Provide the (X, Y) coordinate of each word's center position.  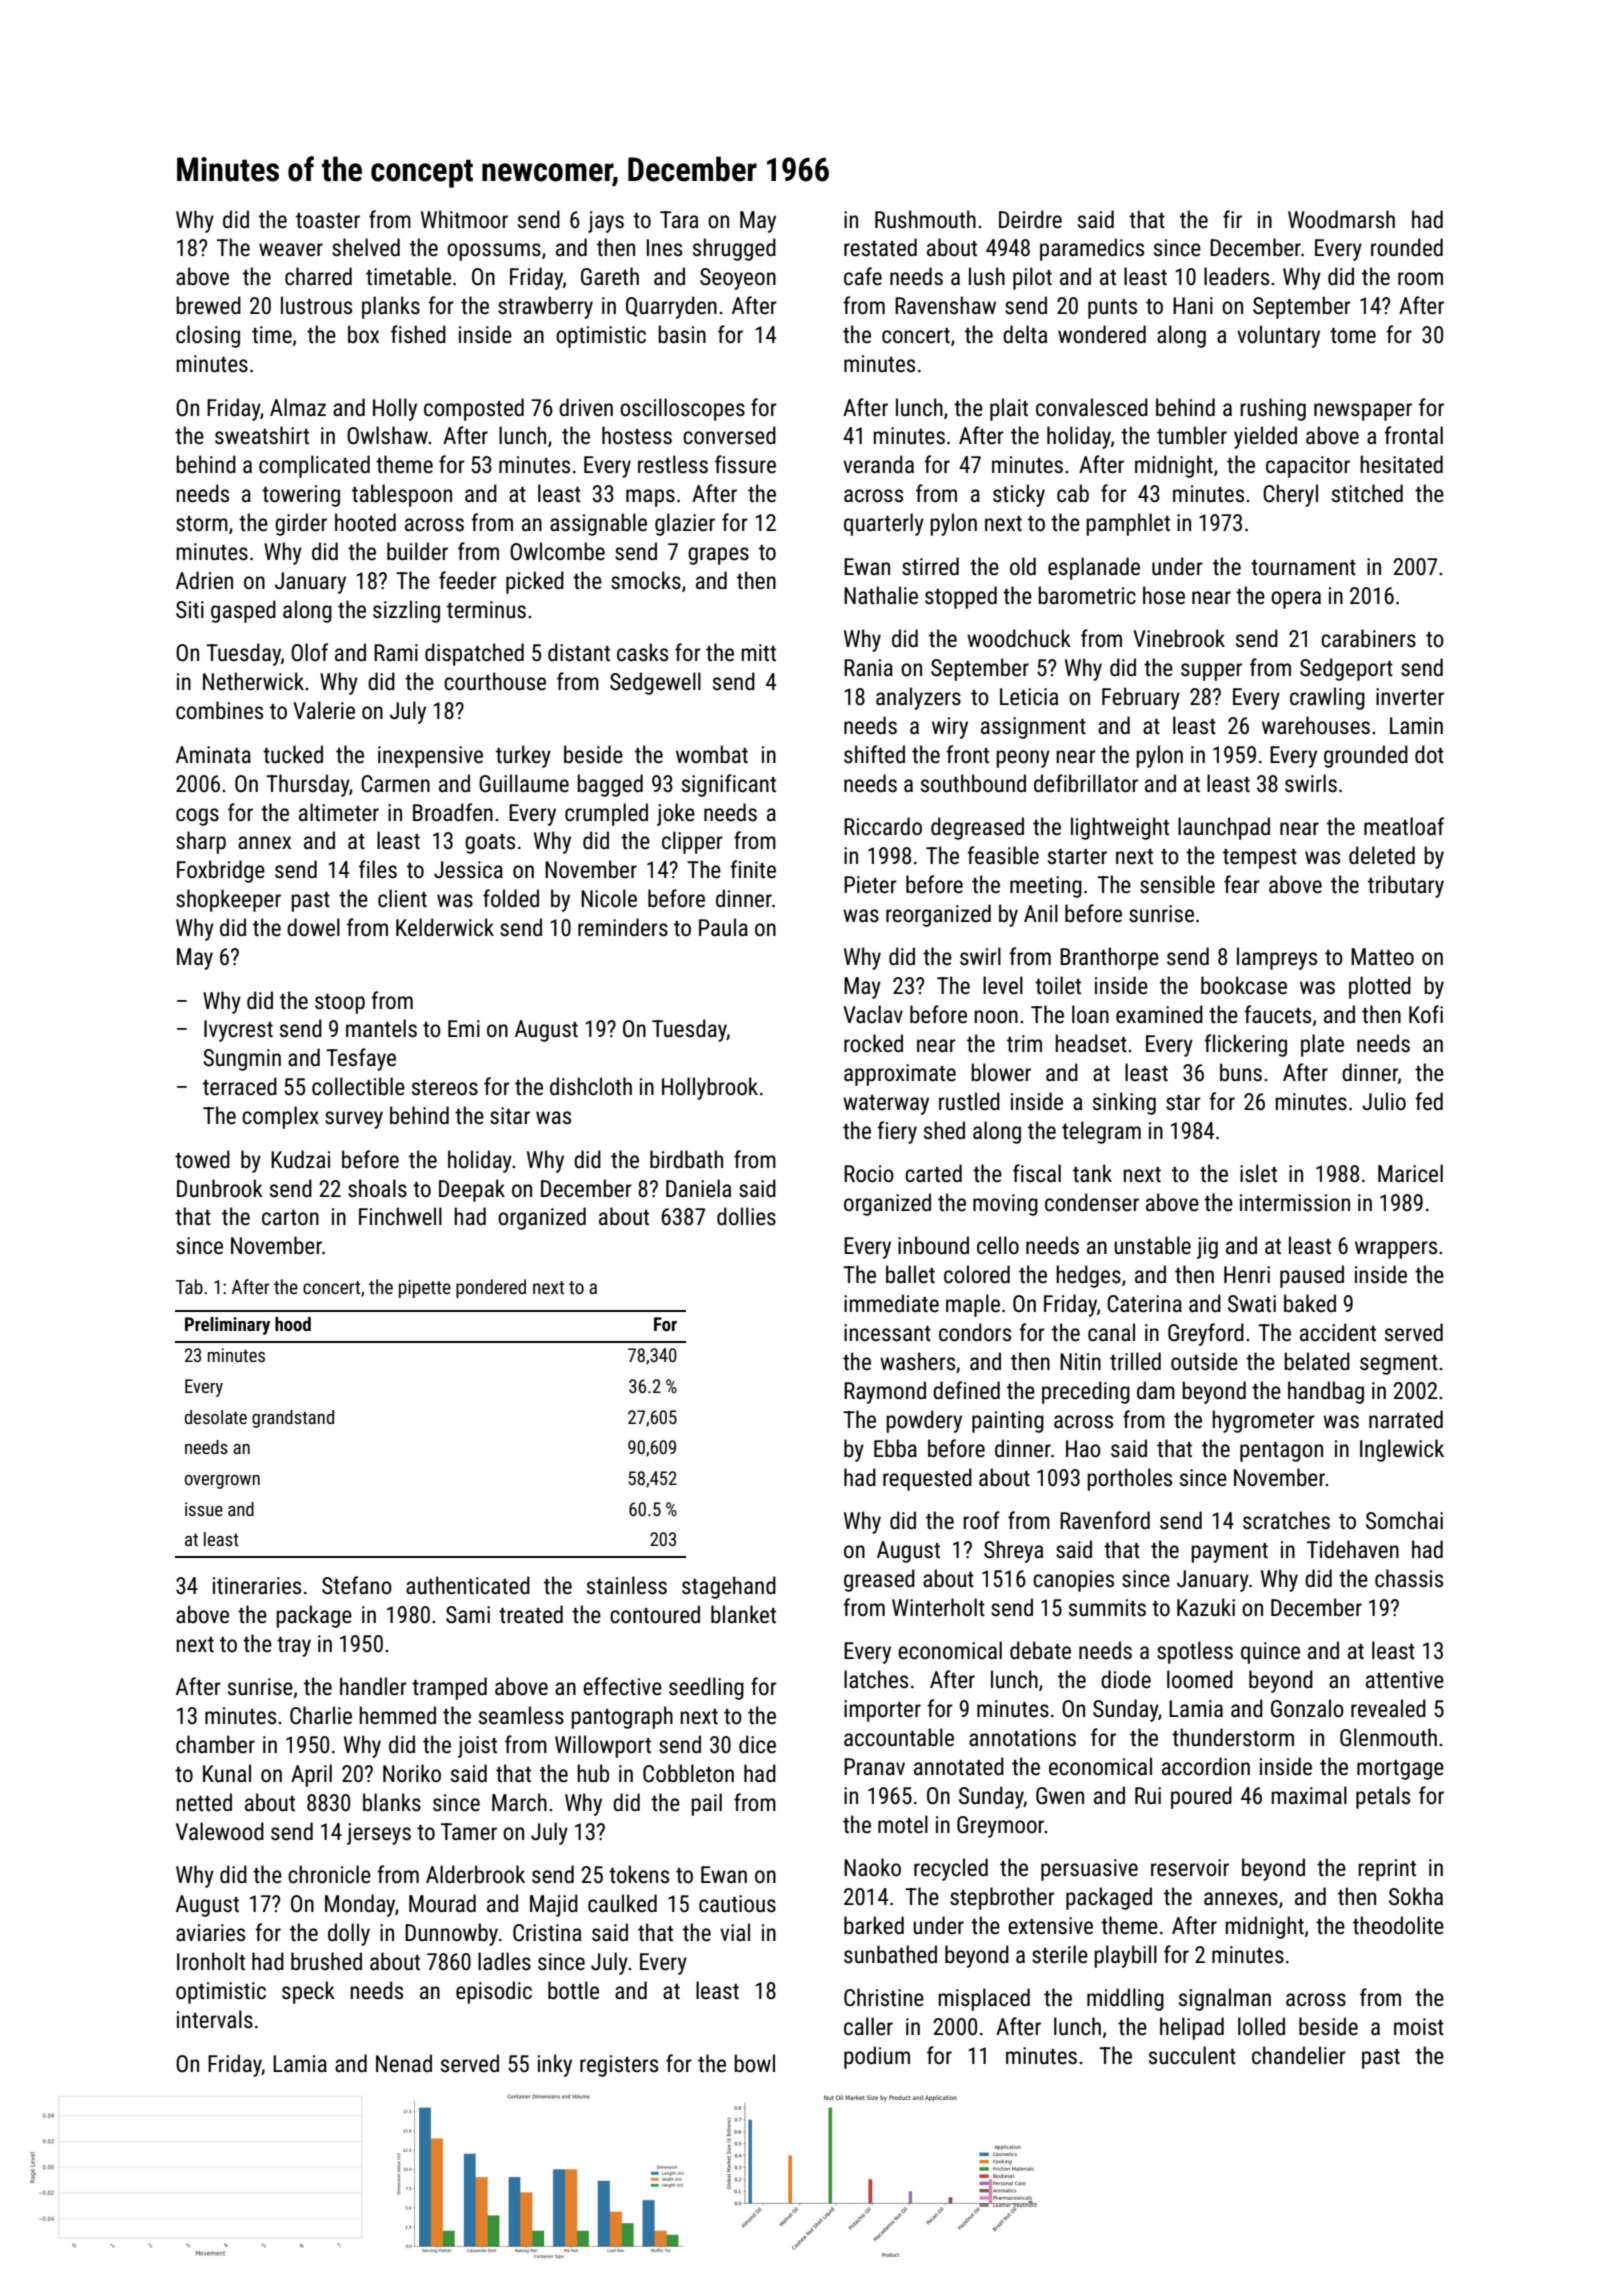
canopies (1073, 1581)
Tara (679, 220)
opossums (494, 252)
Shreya (1013, 1551)
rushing (1273, 409)
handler (373, 1686)
